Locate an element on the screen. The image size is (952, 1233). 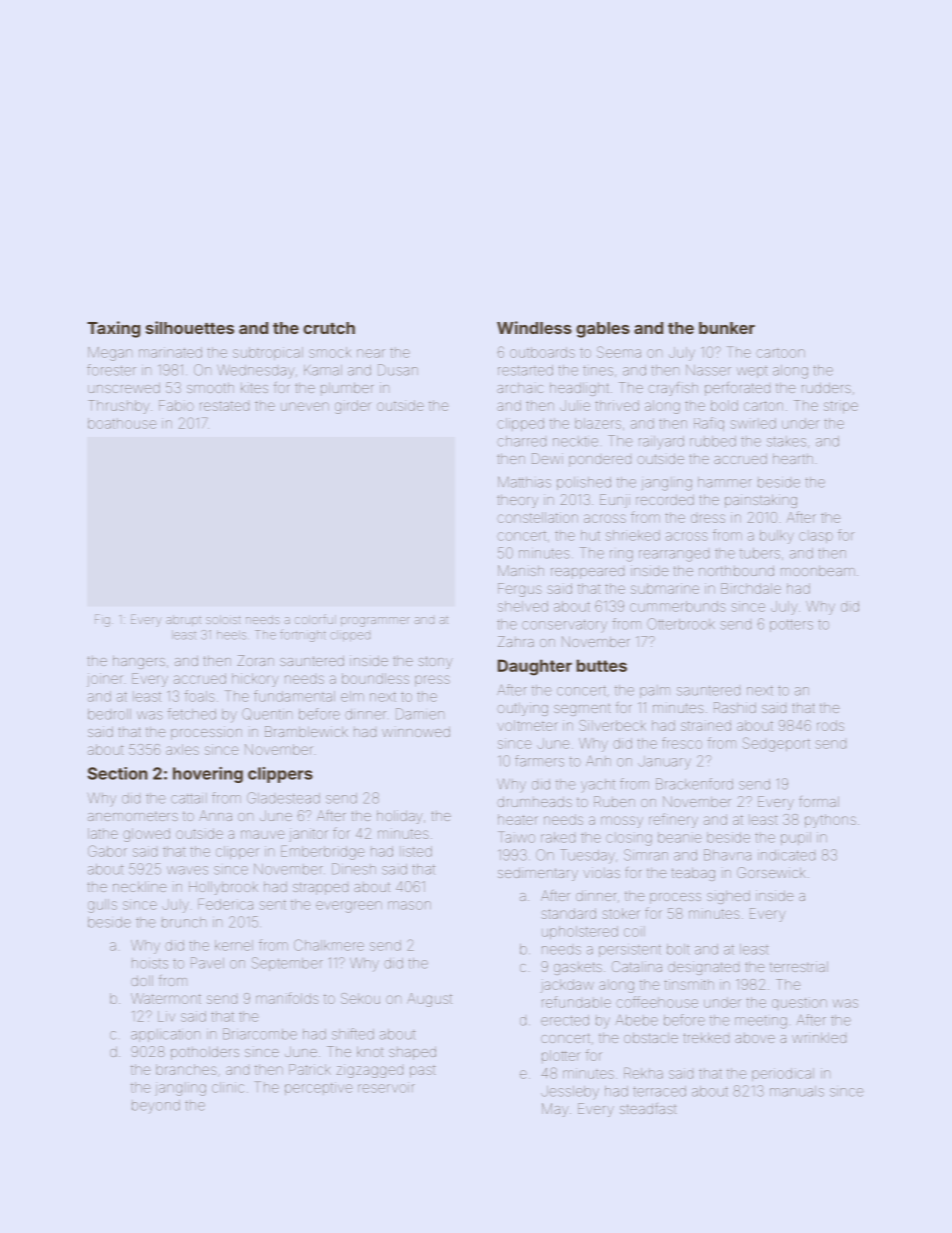
Fabio is located at coordinates (176, 405).
